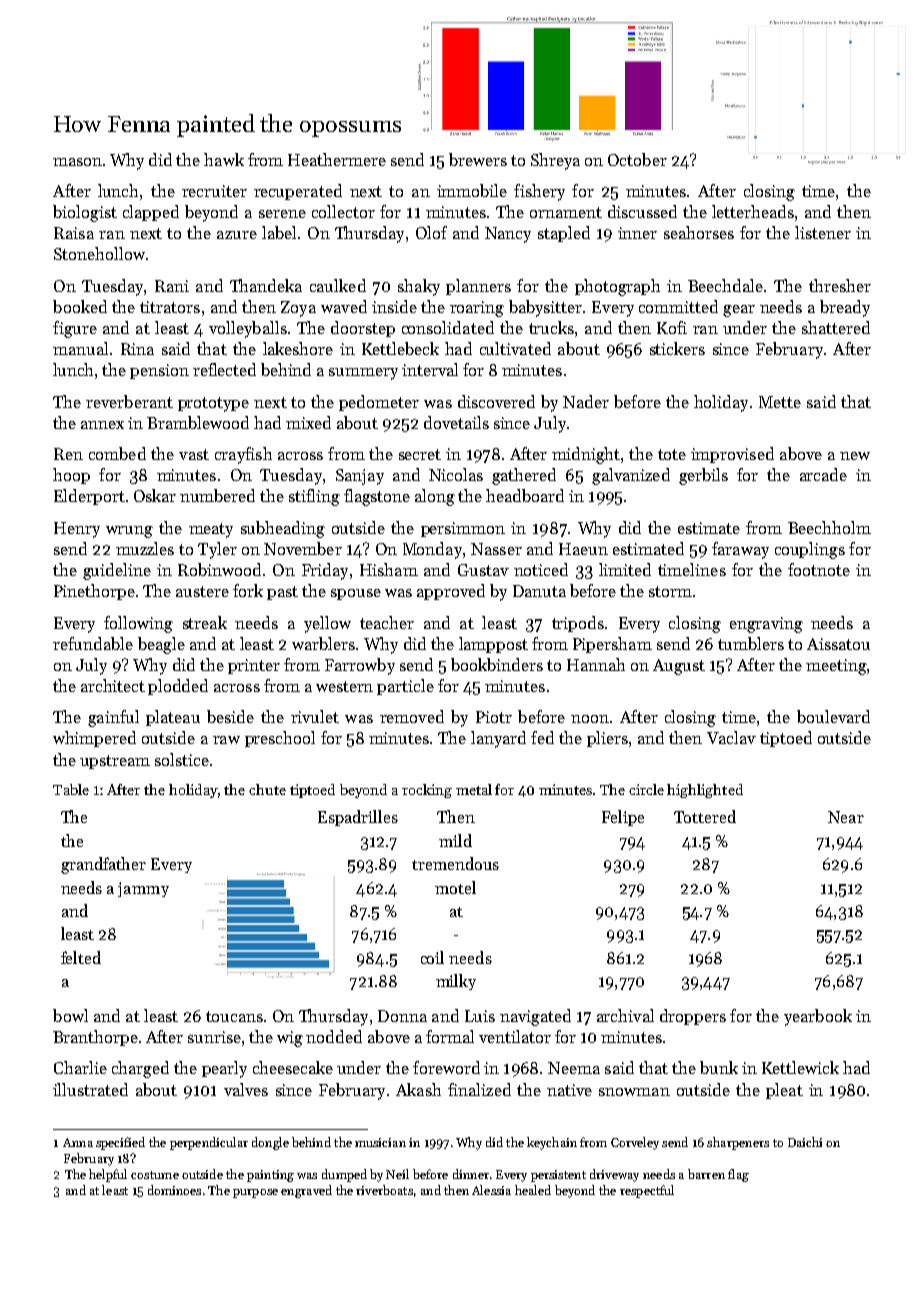 The height and width of the page is (1308, 924). I want to click on Near, so click(846, 817).
